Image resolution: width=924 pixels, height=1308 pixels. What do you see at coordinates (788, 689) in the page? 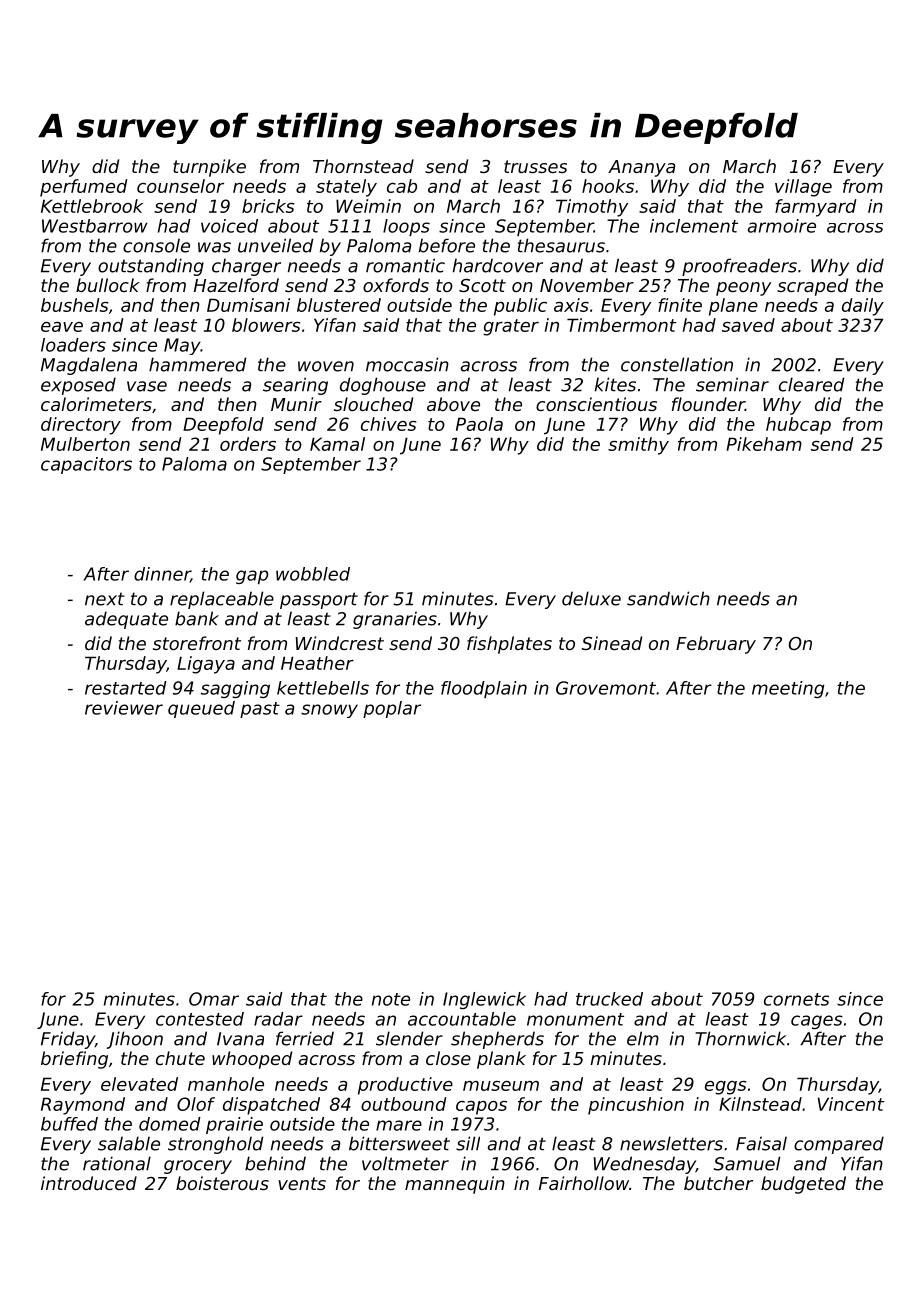
I see `meeting` at bounding box center [788, 689].
